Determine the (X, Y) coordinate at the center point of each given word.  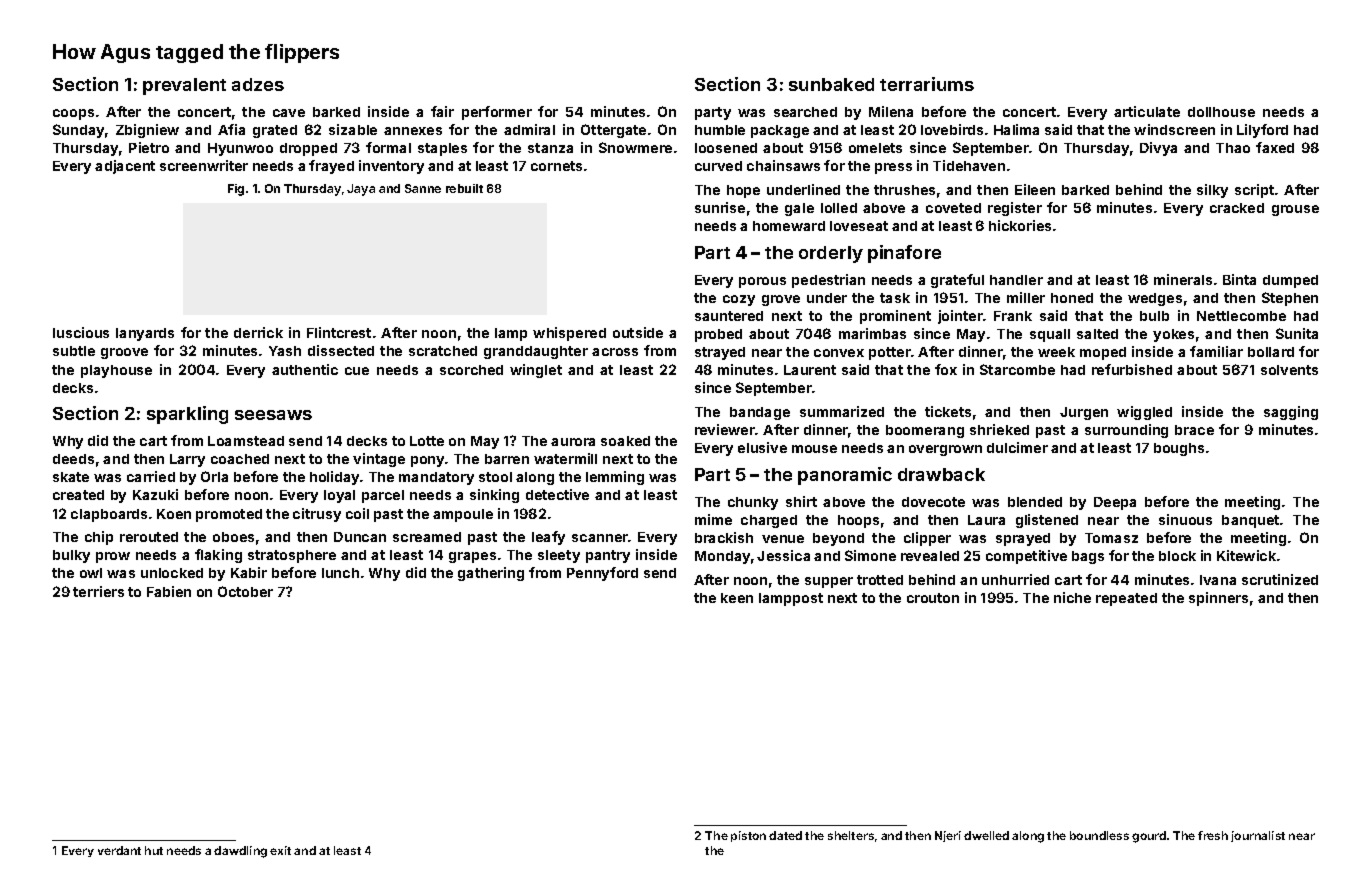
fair (442, 111)
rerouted (149, 537)
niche (1072, 597)
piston (748, 836)
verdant (119, 850)
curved (718, 166)
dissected (341, 350)
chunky (753, 503)
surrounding (1126, 431)
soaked (625, 441)
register (1015, 209)
